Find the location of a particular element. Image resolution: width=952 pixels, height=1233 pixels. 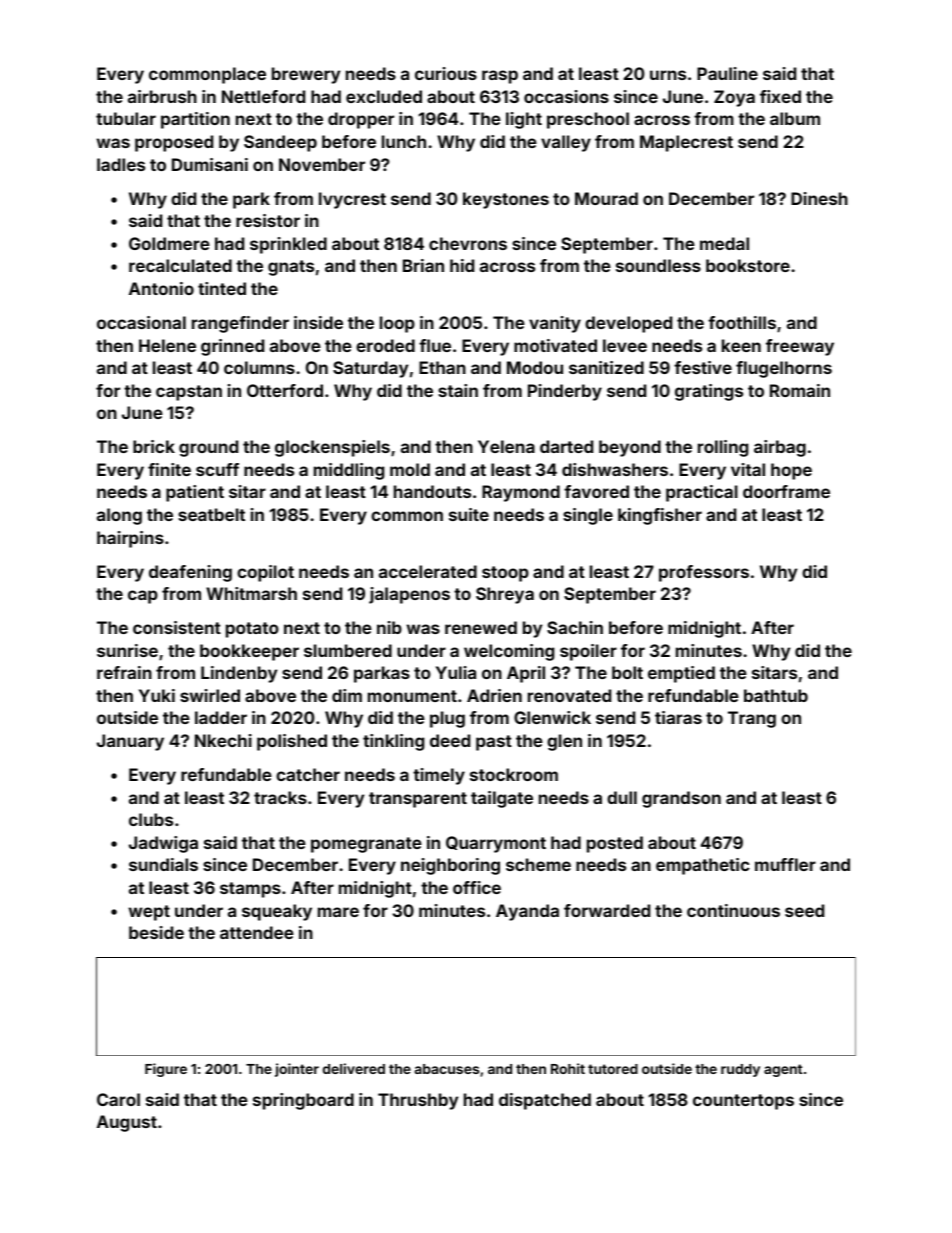

vital is located at coordinates (748, 469).
